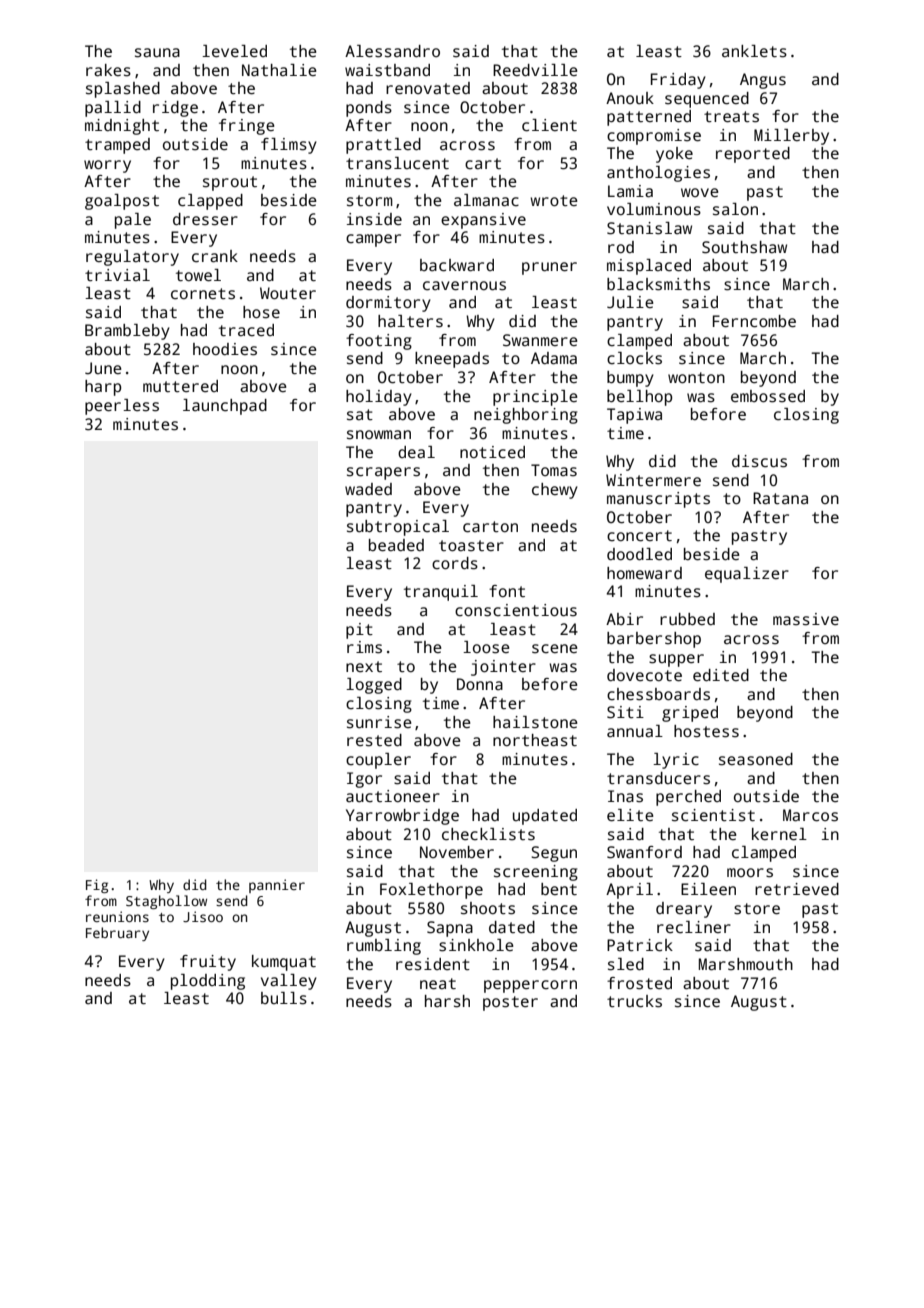 Image resolution: width=924 pixels, height=1308 pixels. Describe the element at coordinates (166, 902) in the document. I see `Staghollow` at that location.
